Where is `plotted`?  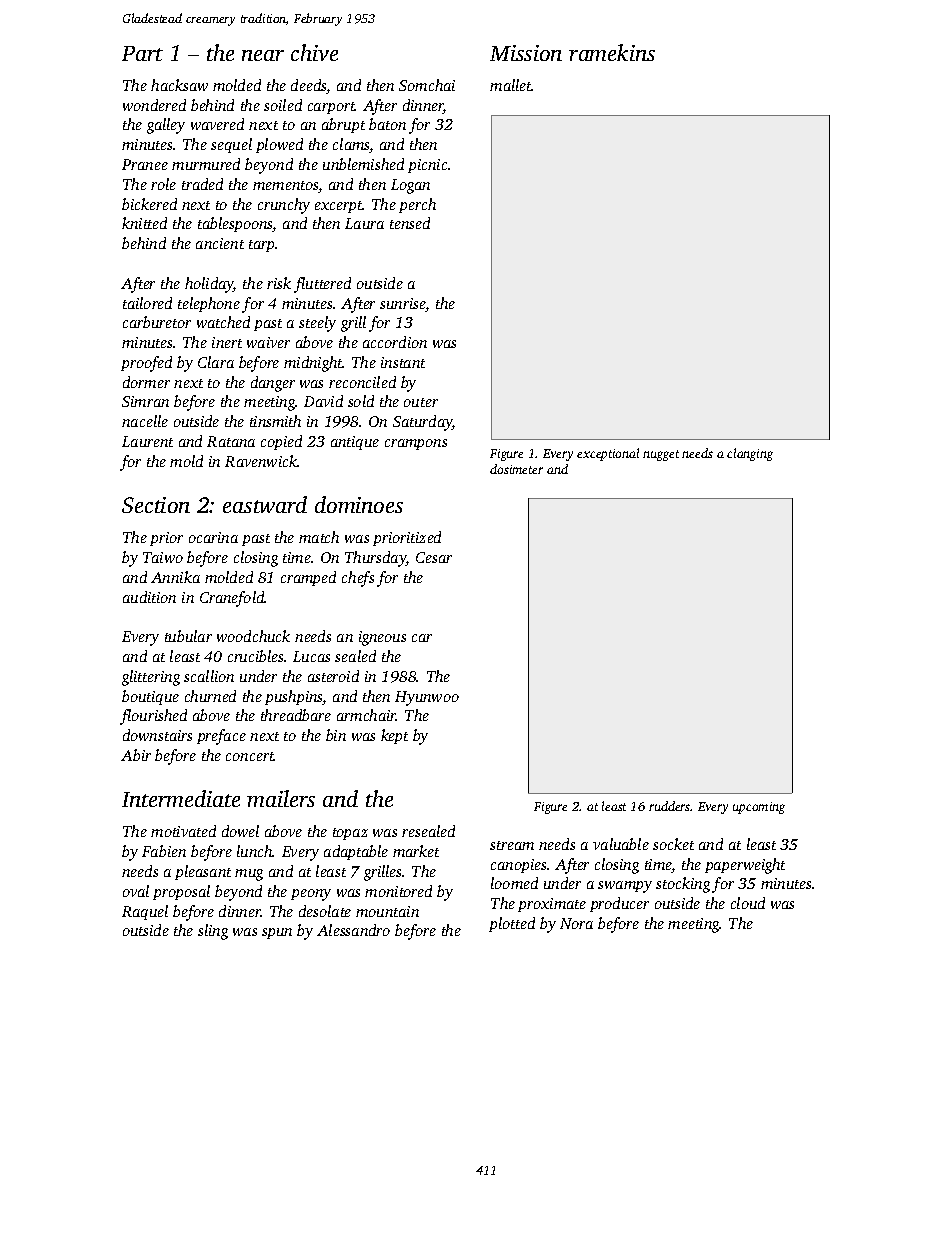 plotted is located at coordinates (512, 924).
